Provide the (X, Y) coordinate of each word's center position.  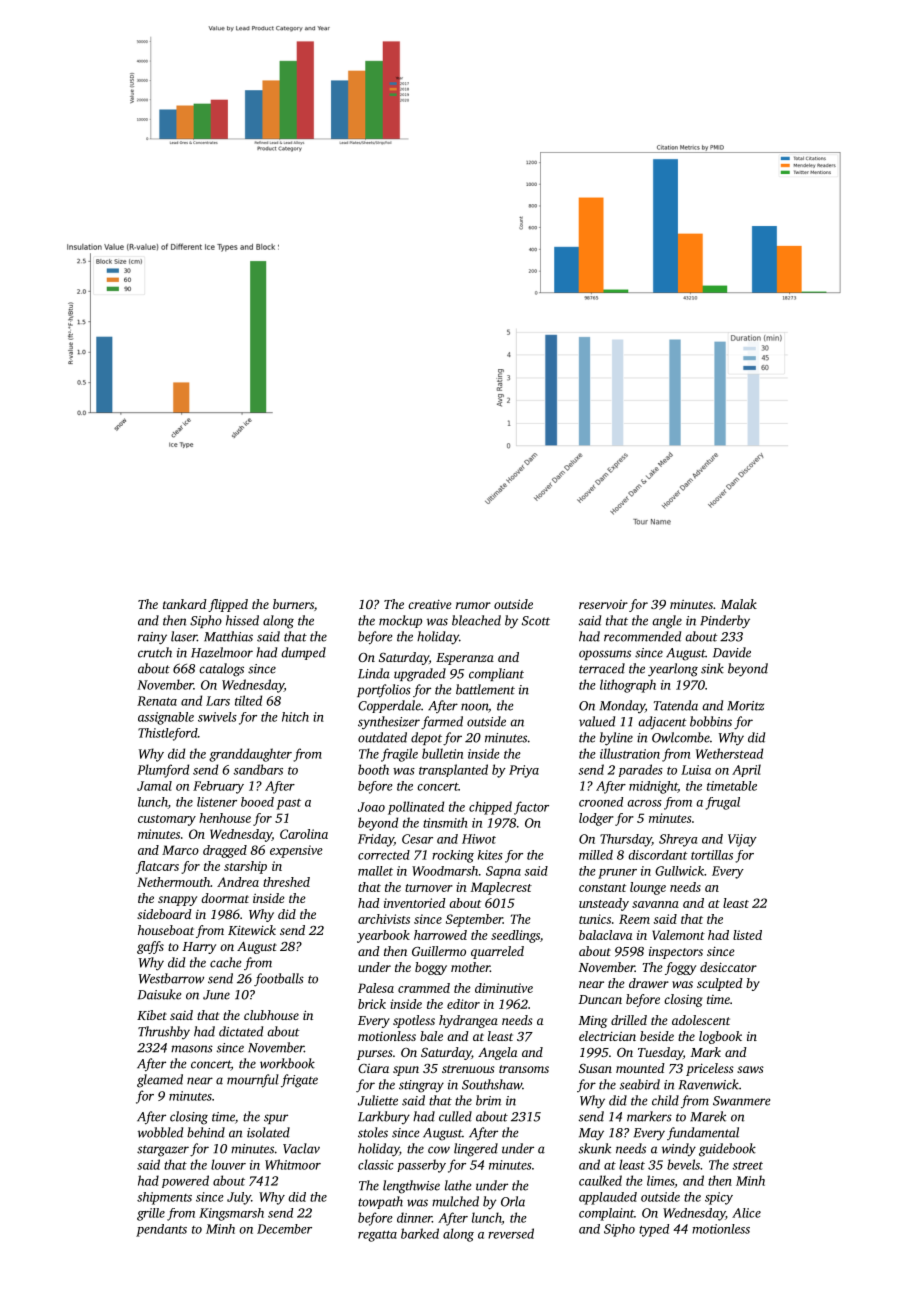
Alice (746, 1213)
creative (430, 604)
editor (463, 1004)
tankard (185, 604)
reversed (511, 1233)
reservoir (603, 604)
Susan (595, 1068)
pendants (161, 1230)
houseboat (166, 930)
